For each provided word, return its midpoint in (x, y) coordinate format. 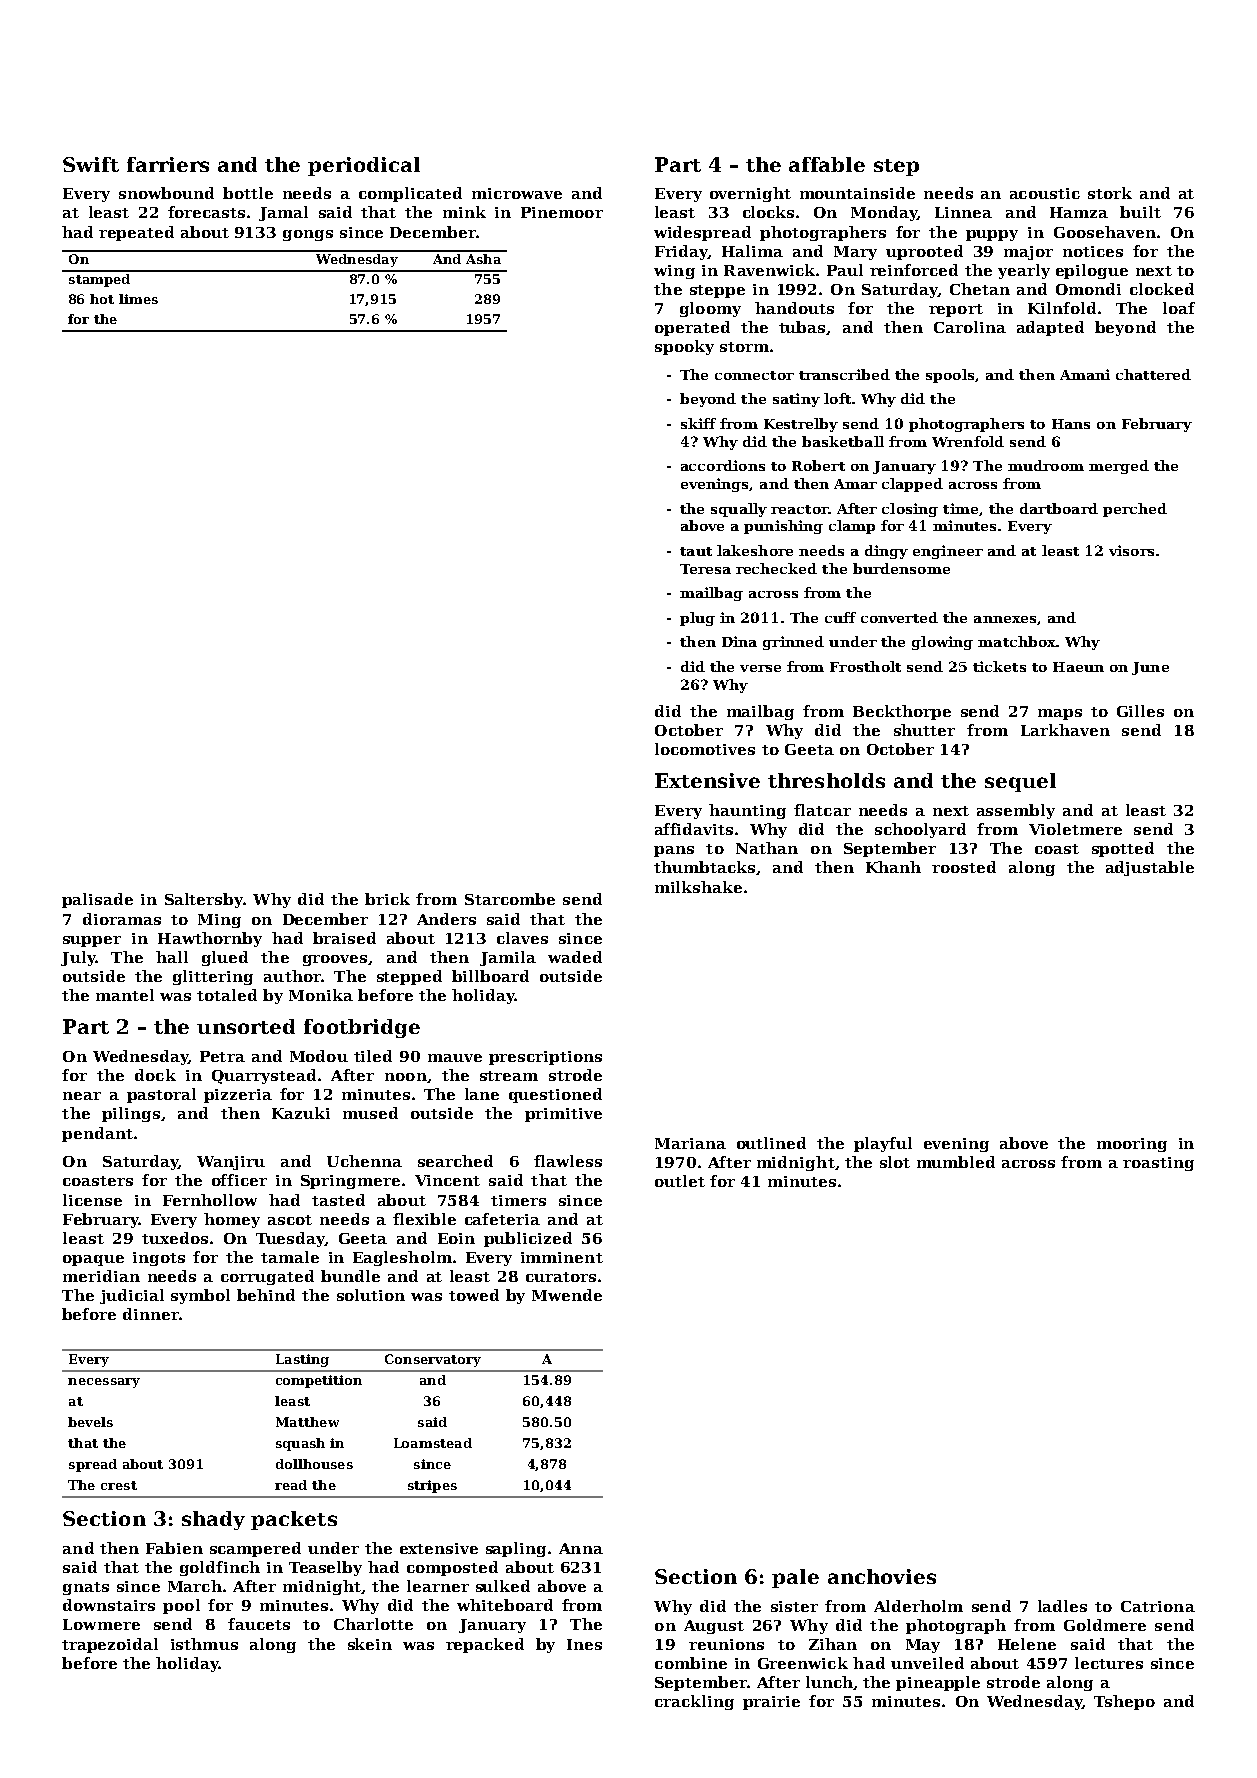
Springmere (350, 1182)
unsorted (246, 1026)
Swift (91, 164)
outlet (680, 1181)
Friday (681, 252)
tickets (999, 666)
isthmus (204, 1644)
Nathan (767, 848)
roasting (1158, 1164)
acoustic (1045, 193)
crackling (694, 1702)
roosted (964, 867)
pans (674, 851)
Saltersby (204, 900)
